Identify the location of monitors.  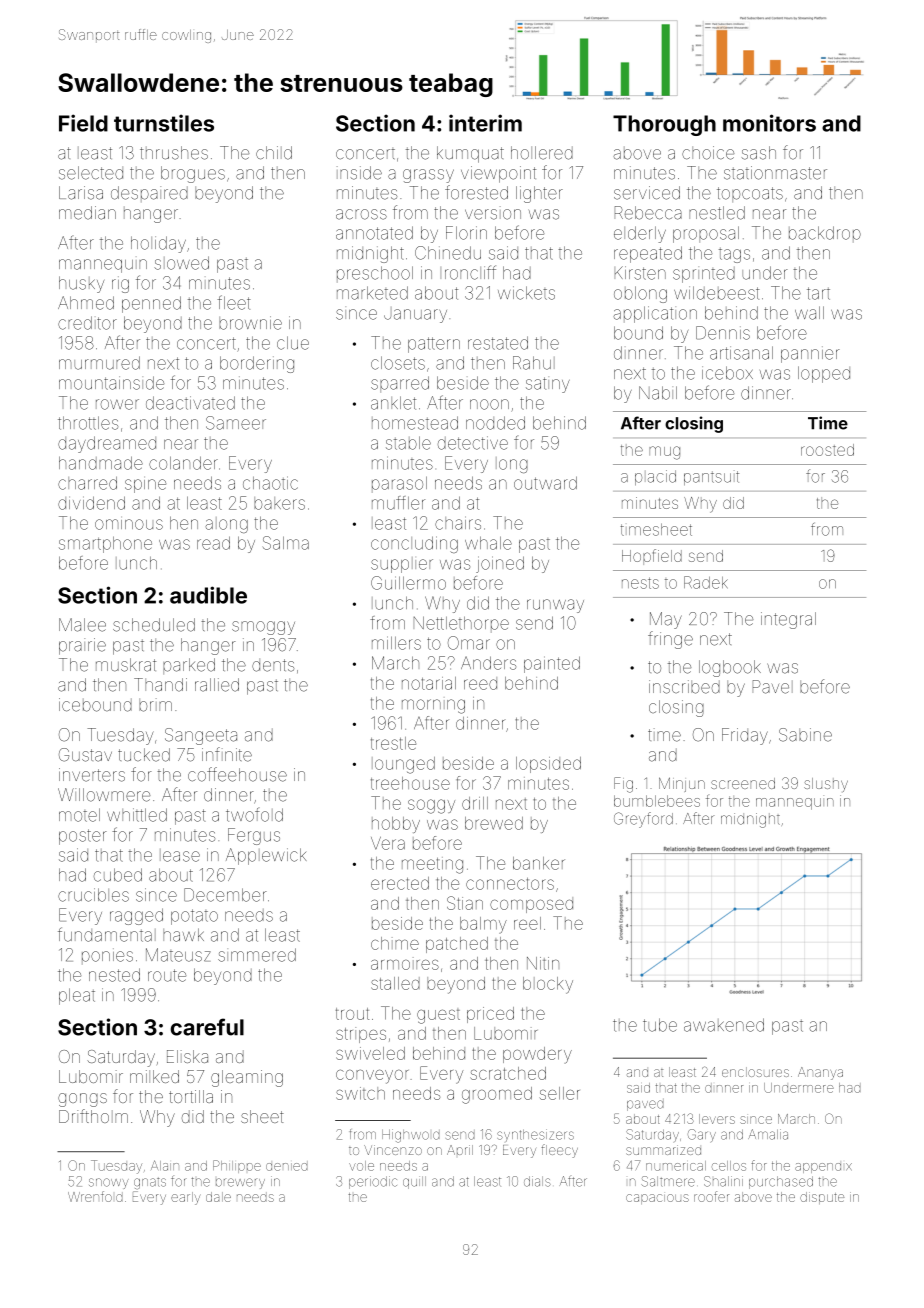
(769, 123).
